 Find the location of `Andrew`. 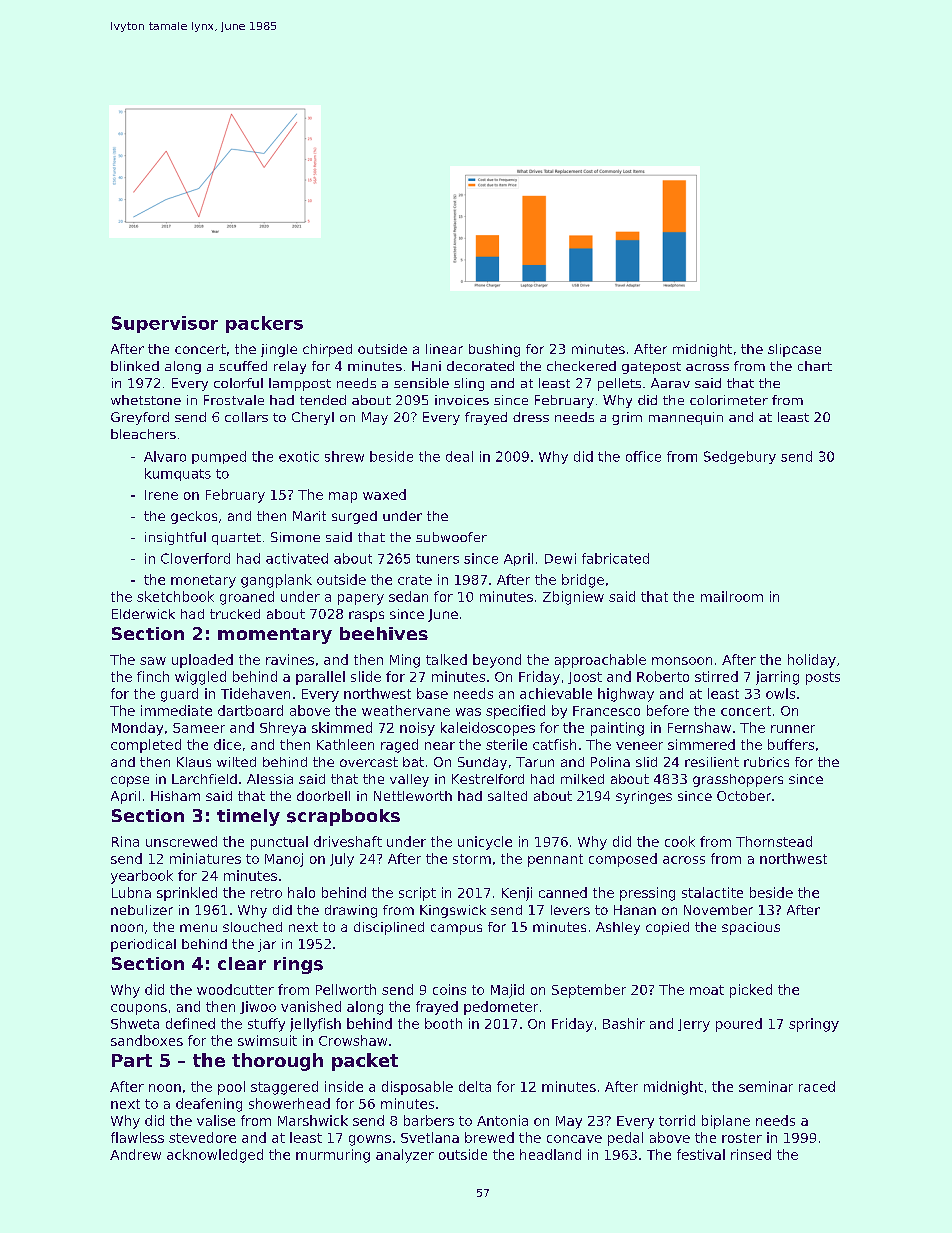

Andrew is located at coordinates (135, 1154).
